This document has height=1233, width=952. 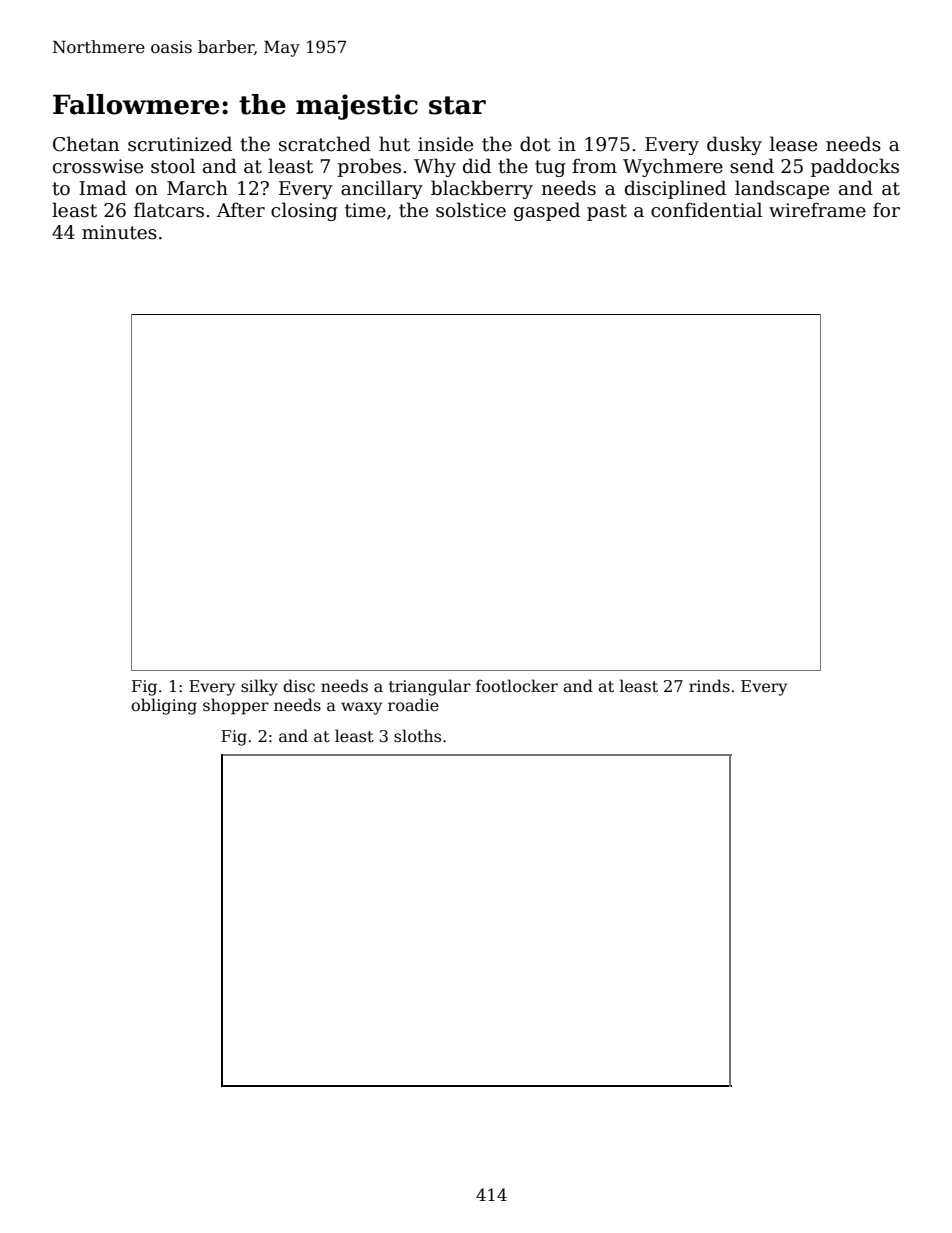 I want to click on paddocks, so click(x=855, y=167).
